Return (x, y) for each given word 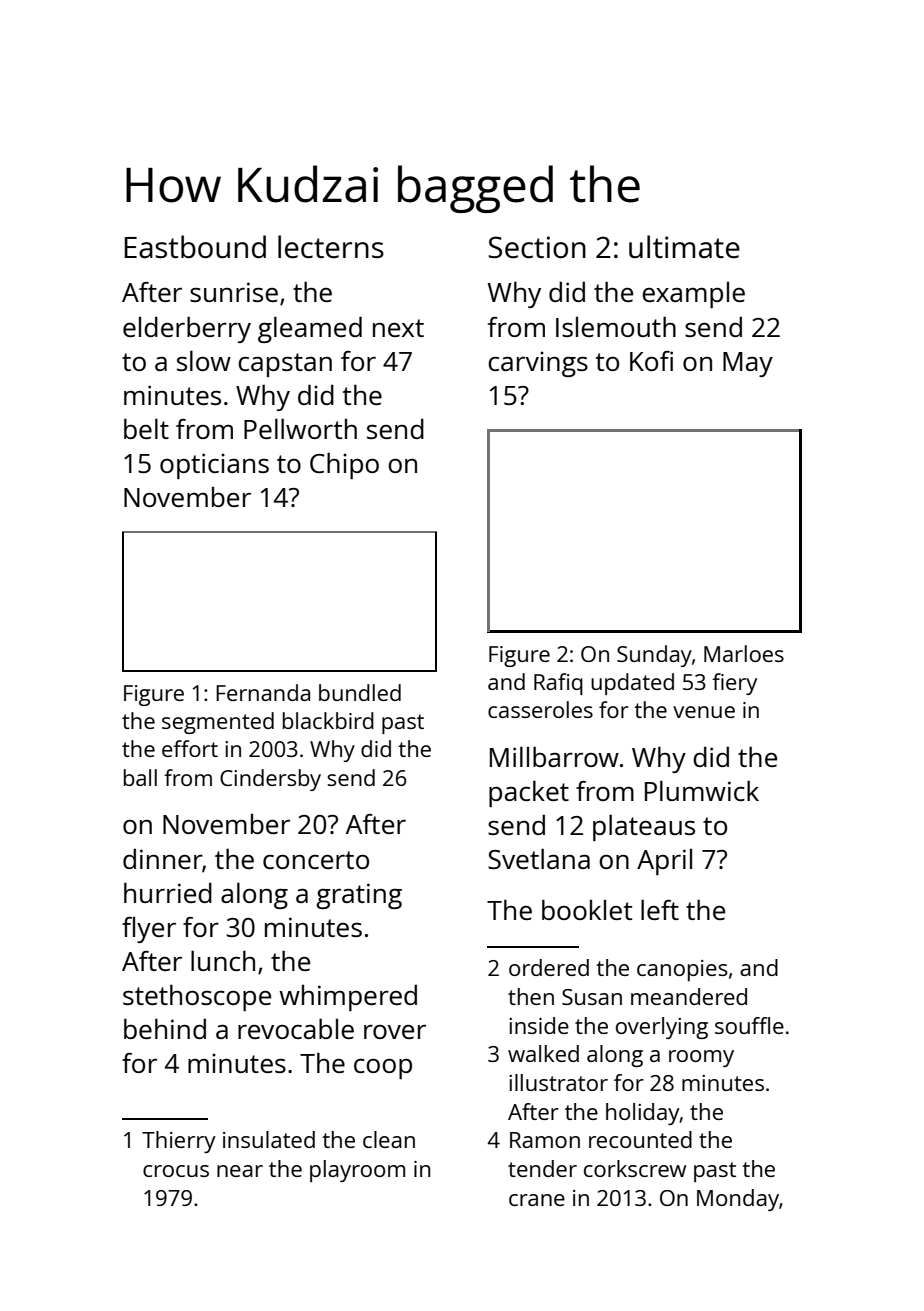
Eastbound (195, 247)
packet (529, 793)
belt (146, 428)
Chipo (344, 465)
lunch (223, 960)
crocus (176, 1171)
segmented (218, 723)
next (398, 328)
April (664, 862)
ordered (549, 967)
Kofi (651, 361)
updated (632, 684)
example (693, 295)
